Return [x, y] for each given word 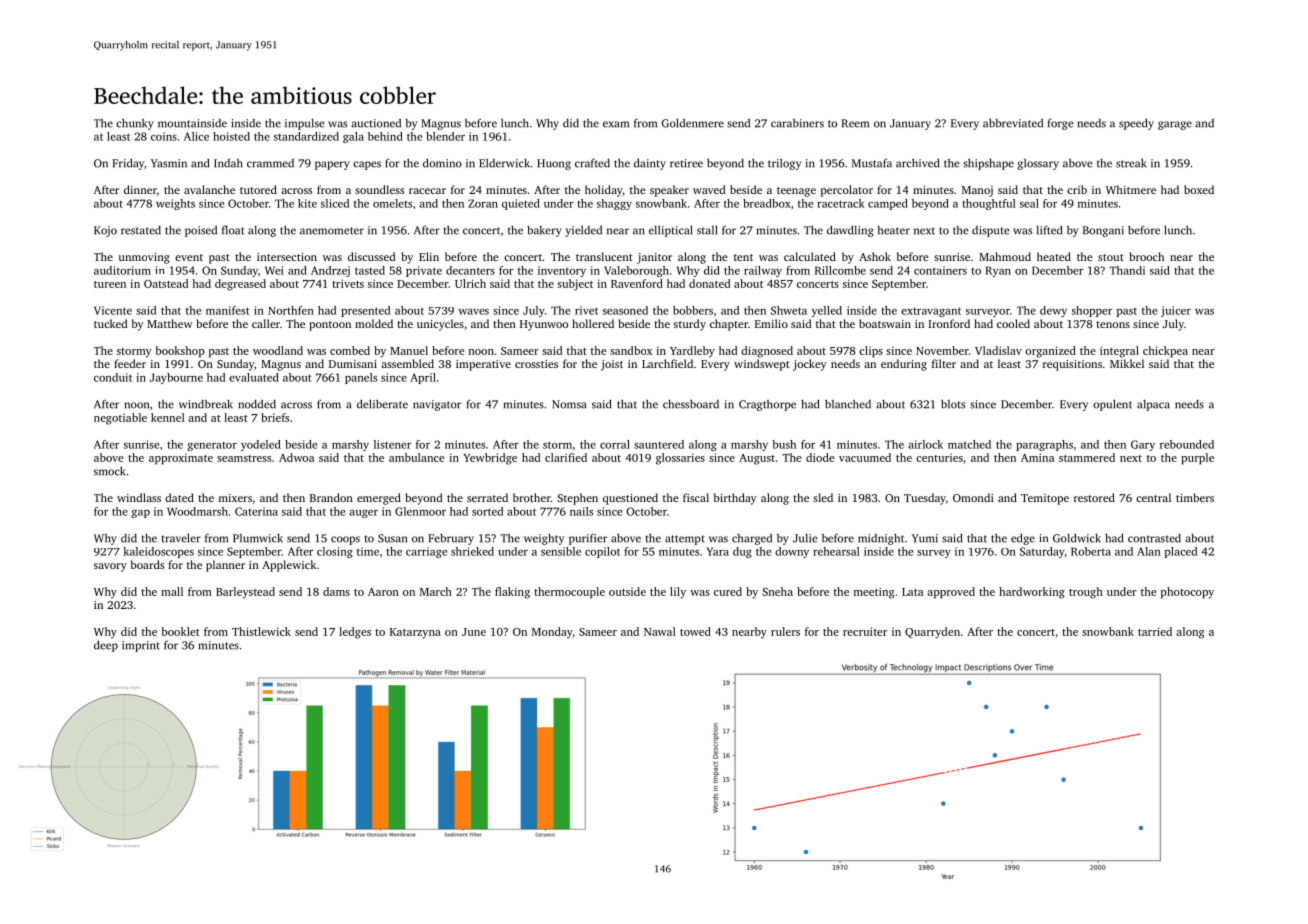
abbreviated [1013, 123]
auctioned [376, 123]
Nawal [660, 631]
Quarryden [932, 633]
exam [616, 124]
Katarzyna [415, 633]
